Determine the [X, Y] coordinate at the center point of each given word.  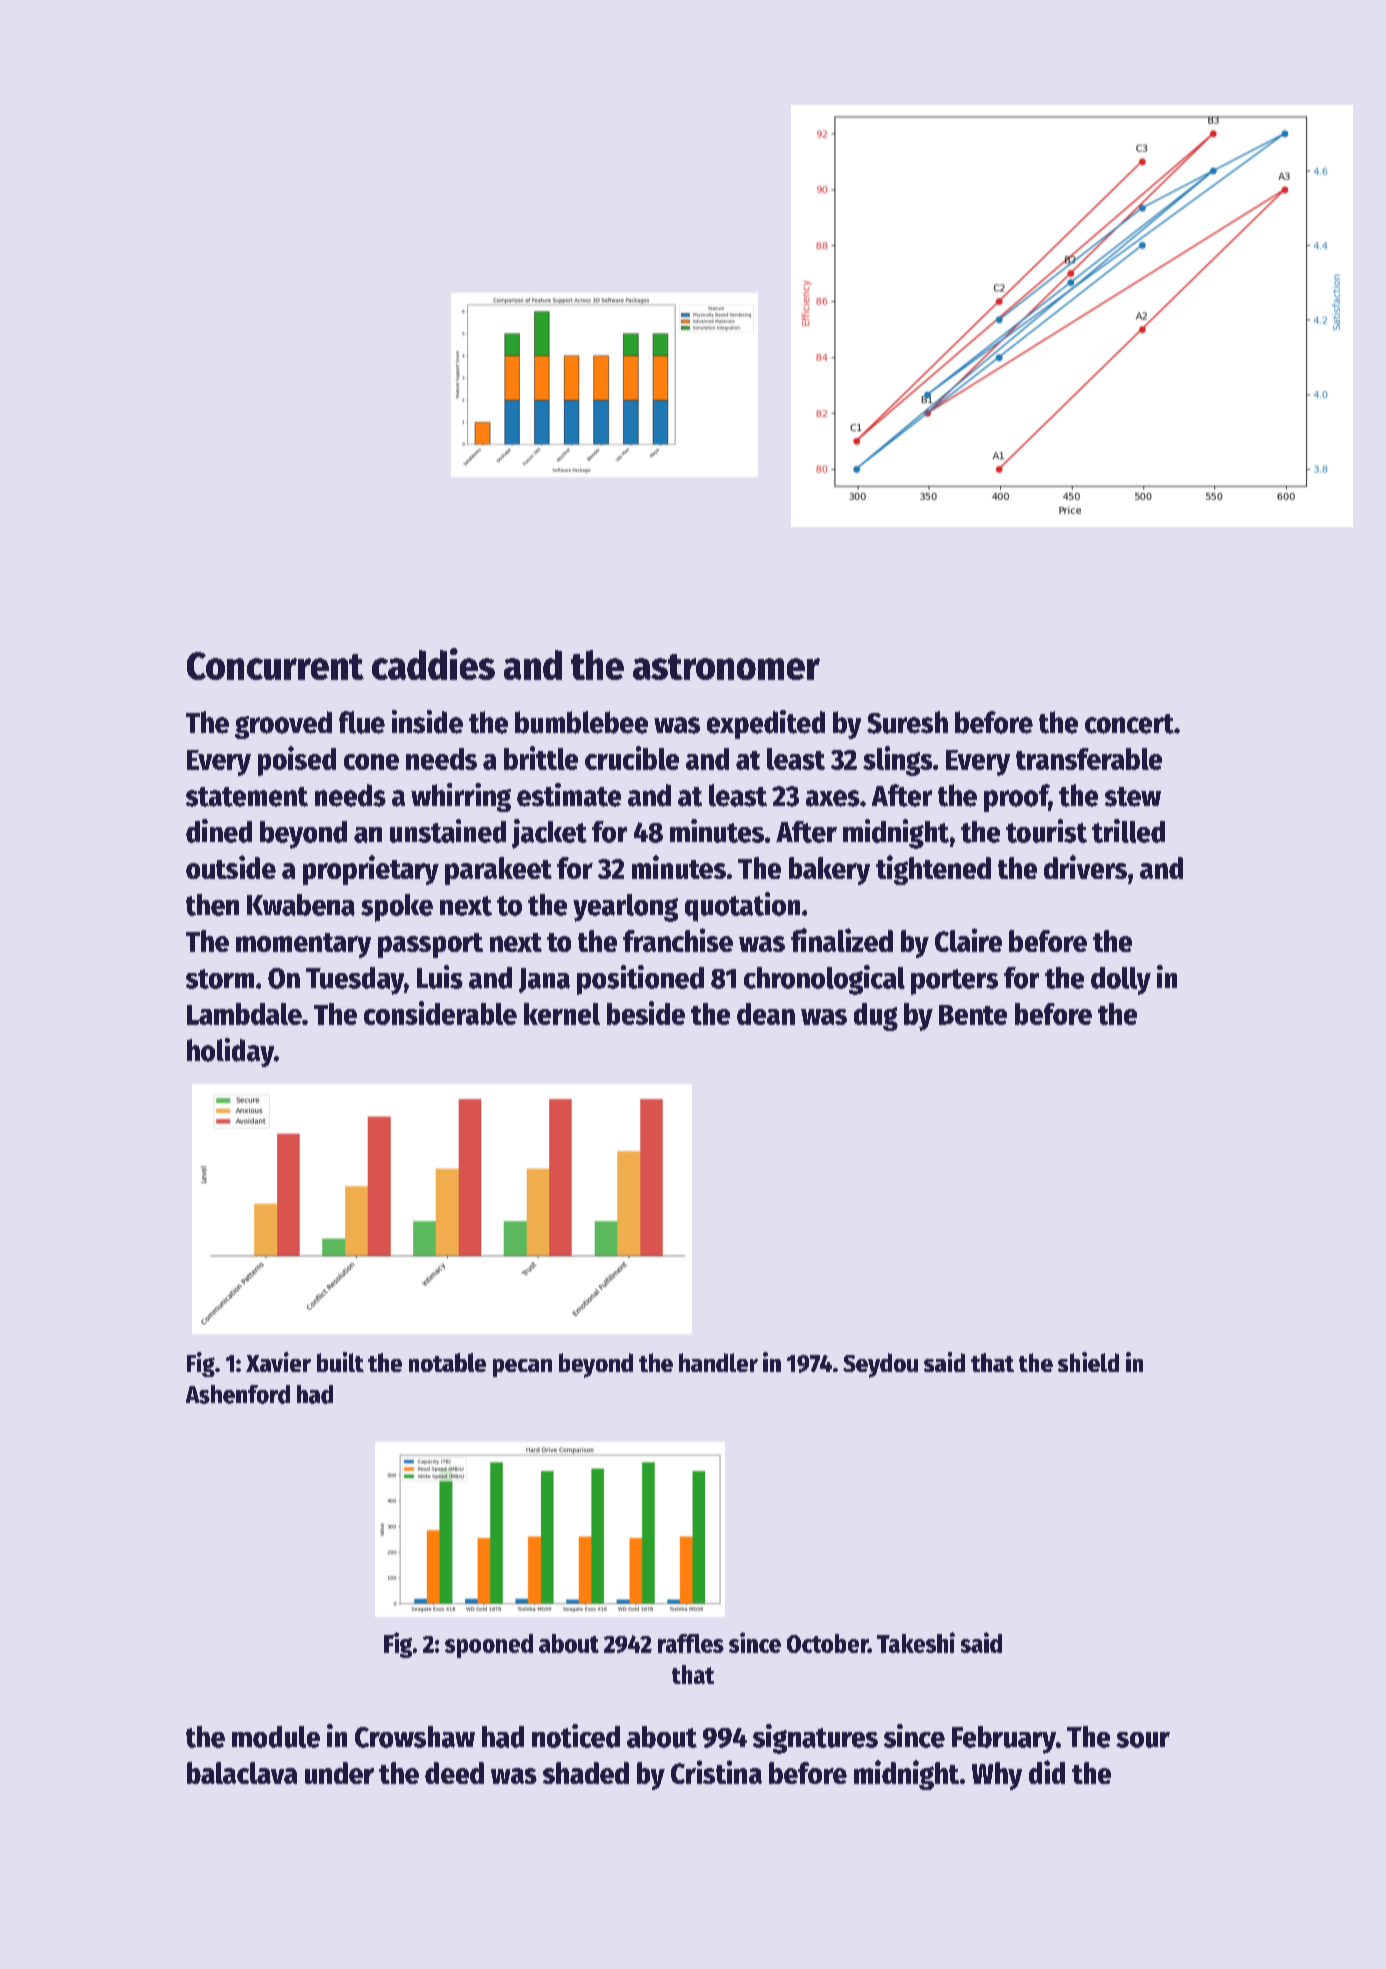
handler [718, 1362]
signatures [815, 1739]
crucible [632, 758]
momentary [303, 945]
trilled [1128, 831]
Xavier [278, 1362]
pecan [522, 1368]
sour [1143, 1740]
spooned [489, 1646]
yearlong [625, 908]
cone [371, 762]
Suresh [907, 722]
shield [1088, 1362]
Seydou [880, 1365]
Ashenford [238, 1394]
